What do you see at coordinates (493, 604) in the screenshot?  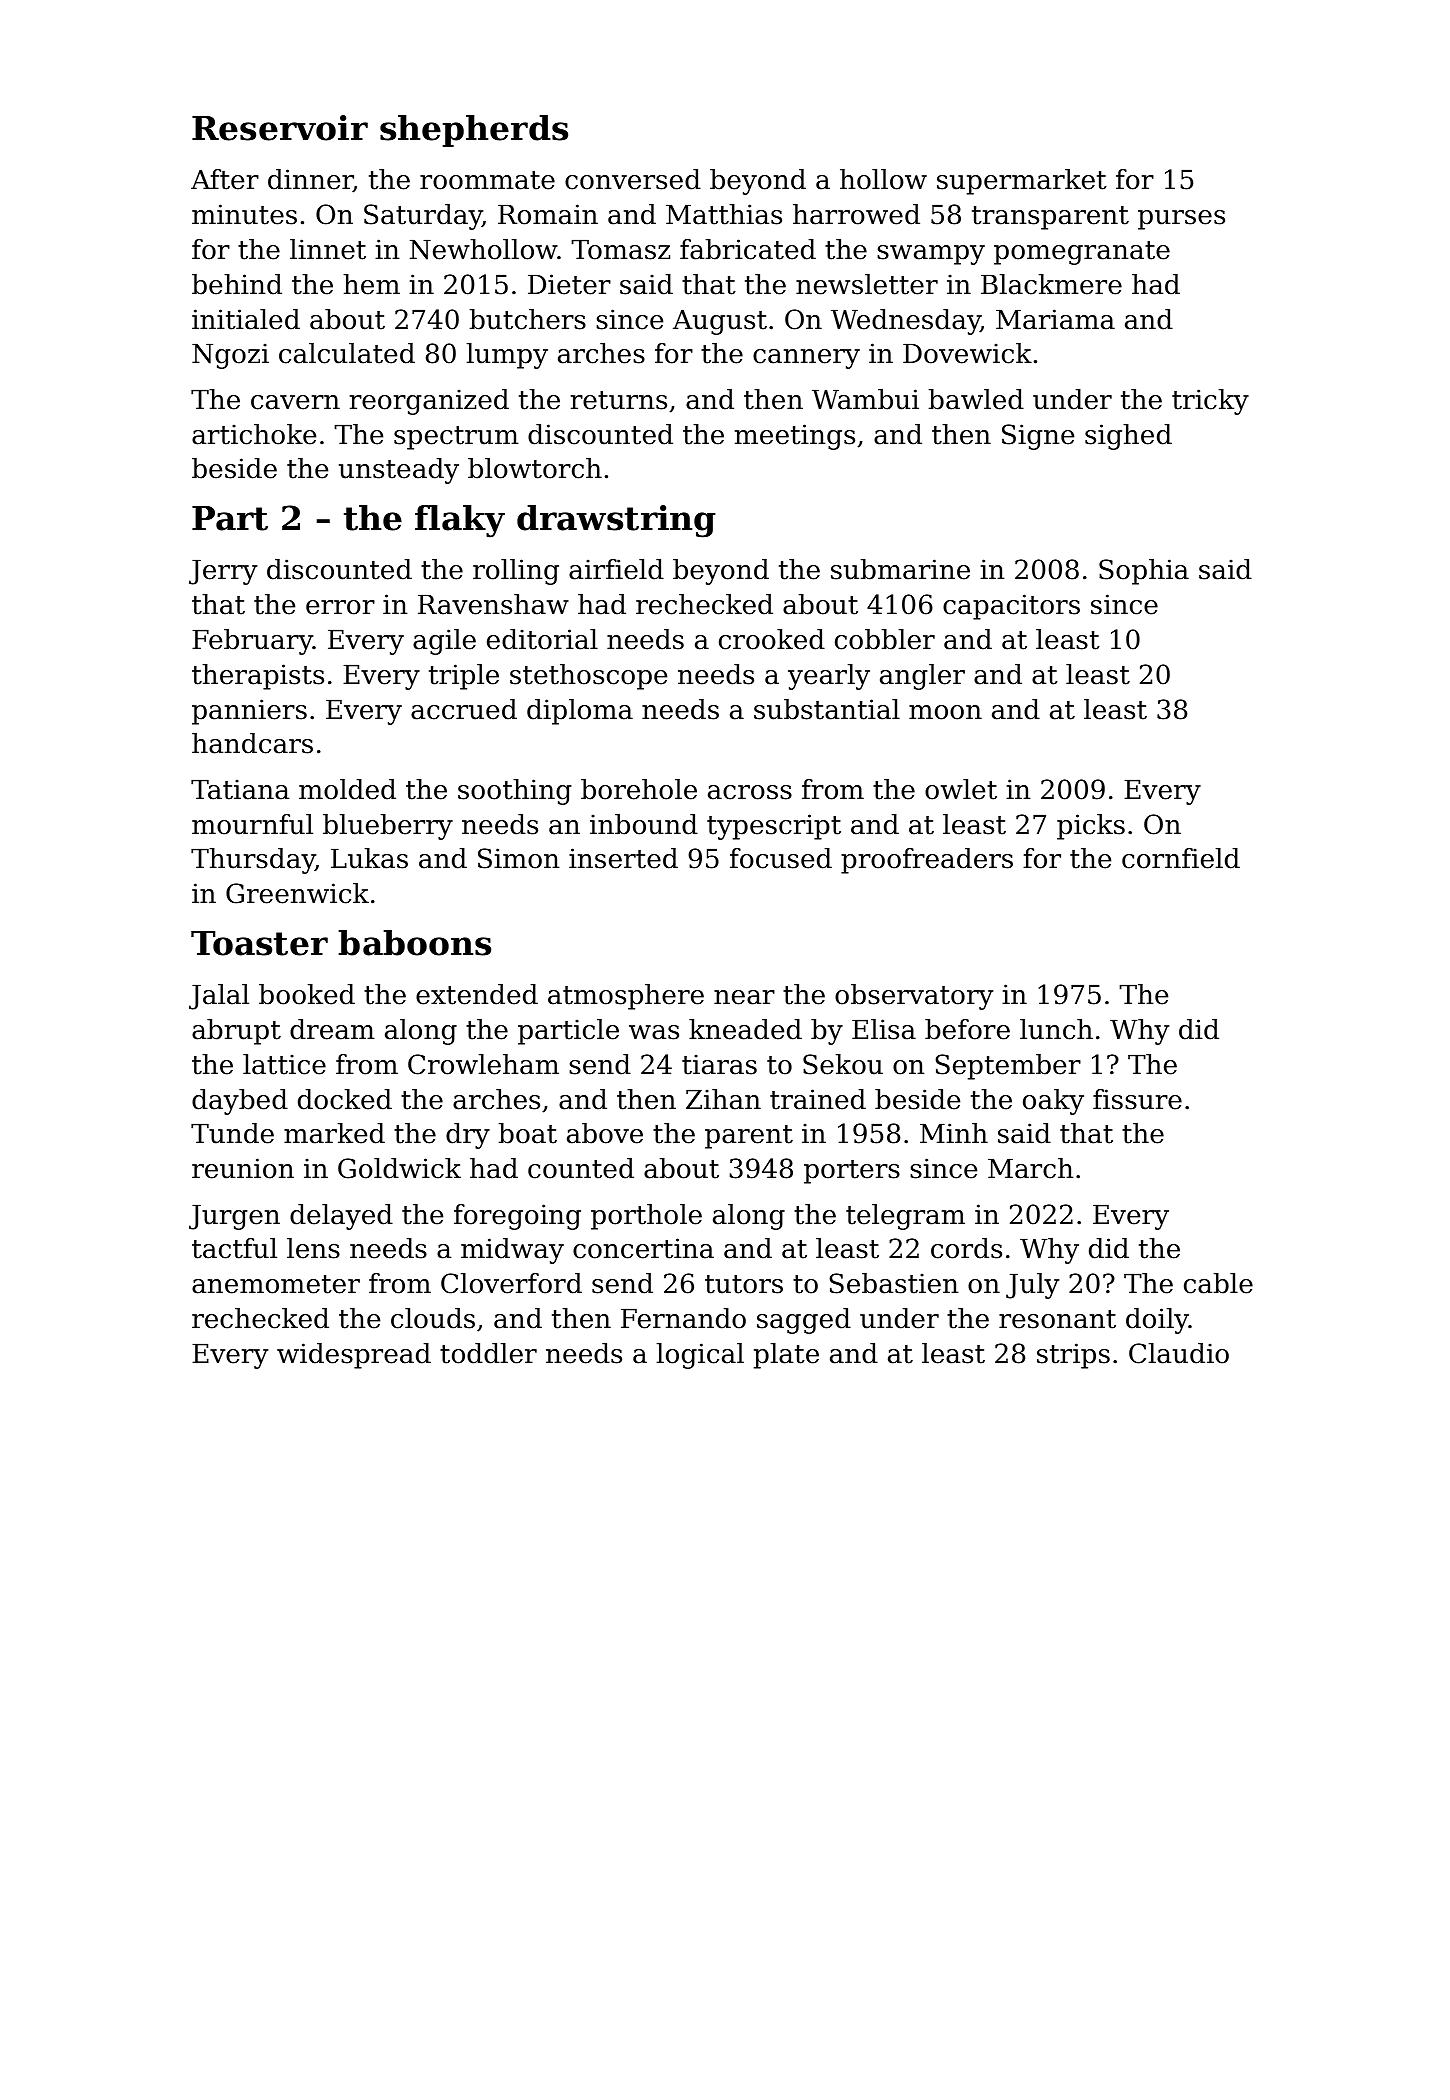 I see `Ravenshaw` at bounding box center [493, 604].
